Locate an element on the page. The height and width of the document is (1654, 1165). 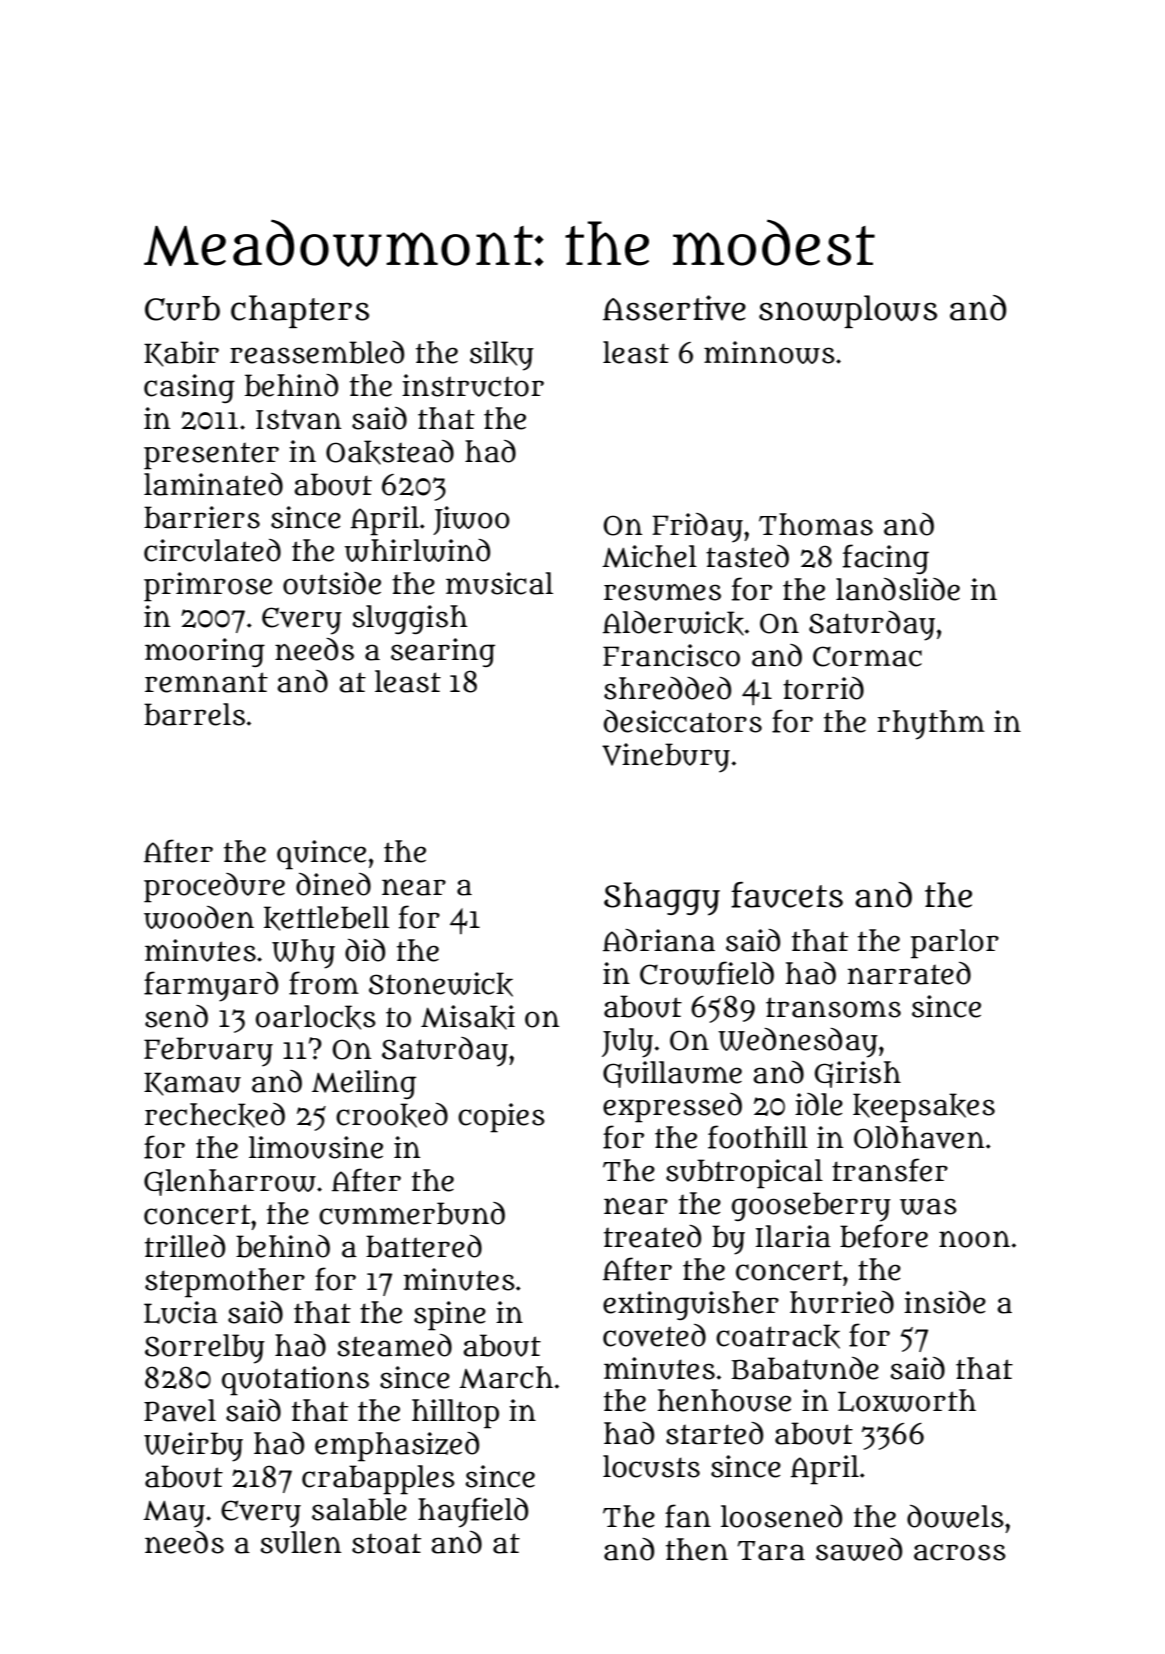
snowplows is located at coordinates (848, 311).
